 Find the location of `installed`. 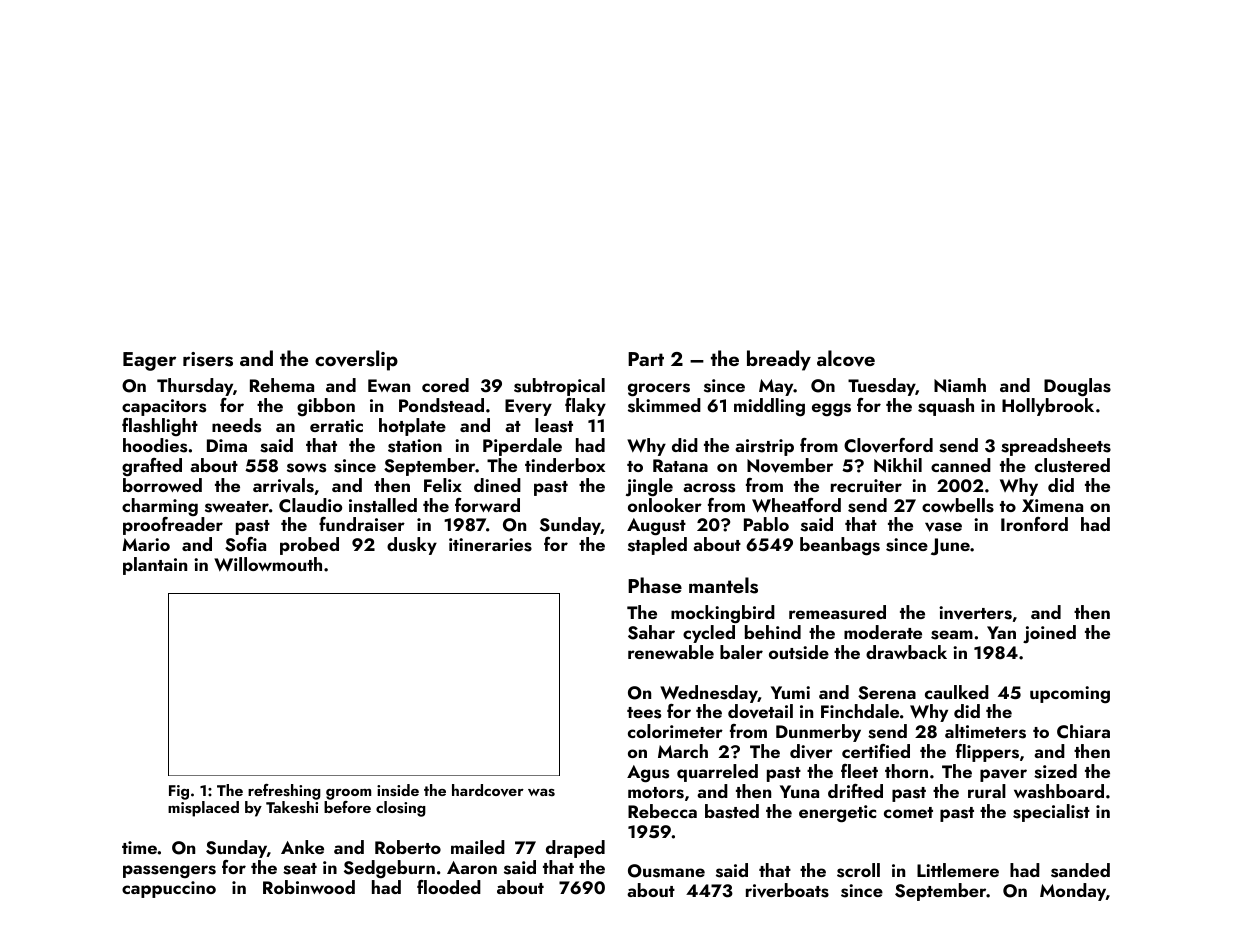

installed is located at coordinates (383, 505).
